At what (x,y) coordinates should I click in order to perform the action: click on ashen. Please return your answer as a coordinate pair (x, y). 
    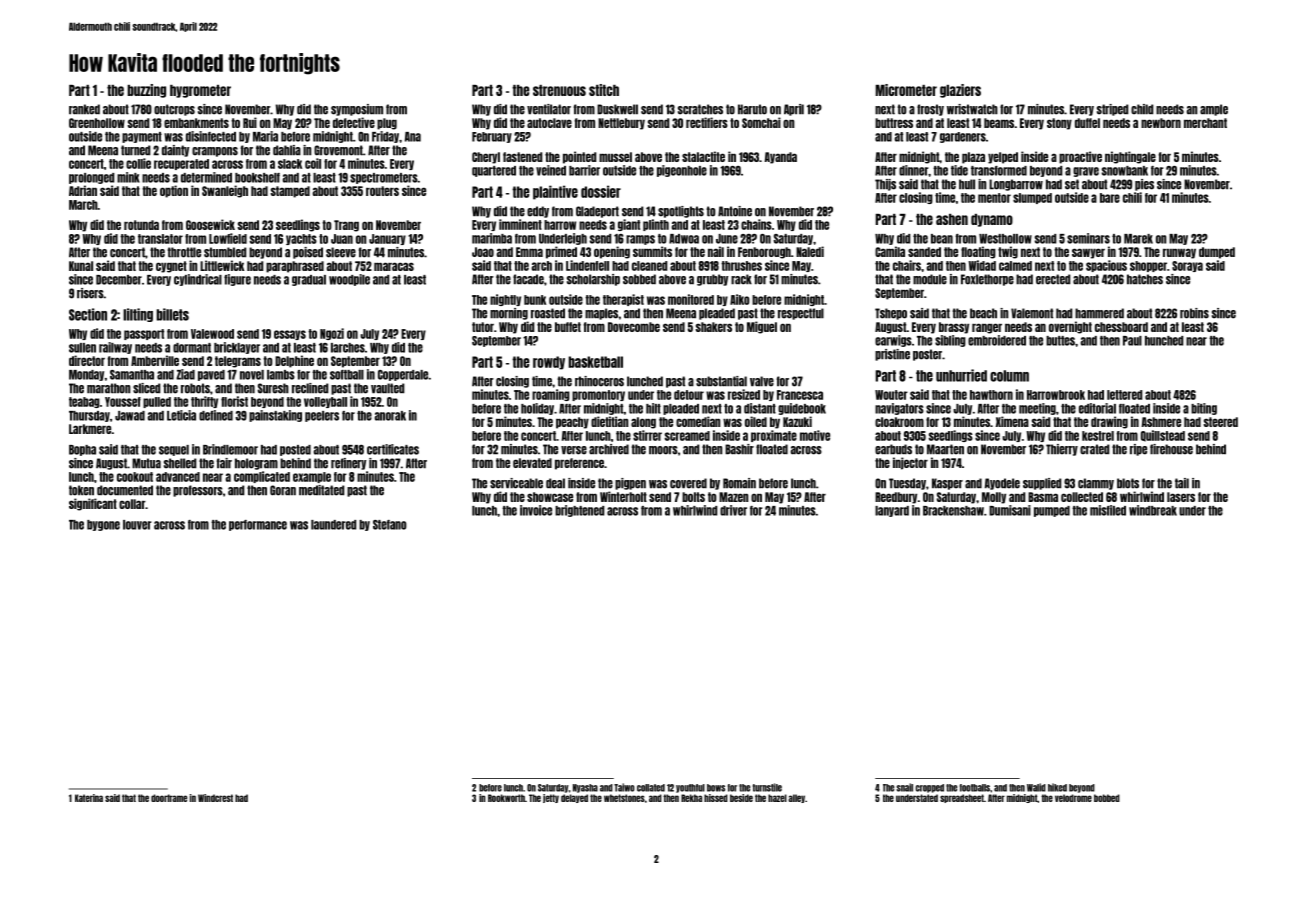
    Looking at the image, I should click on (952, 219).
